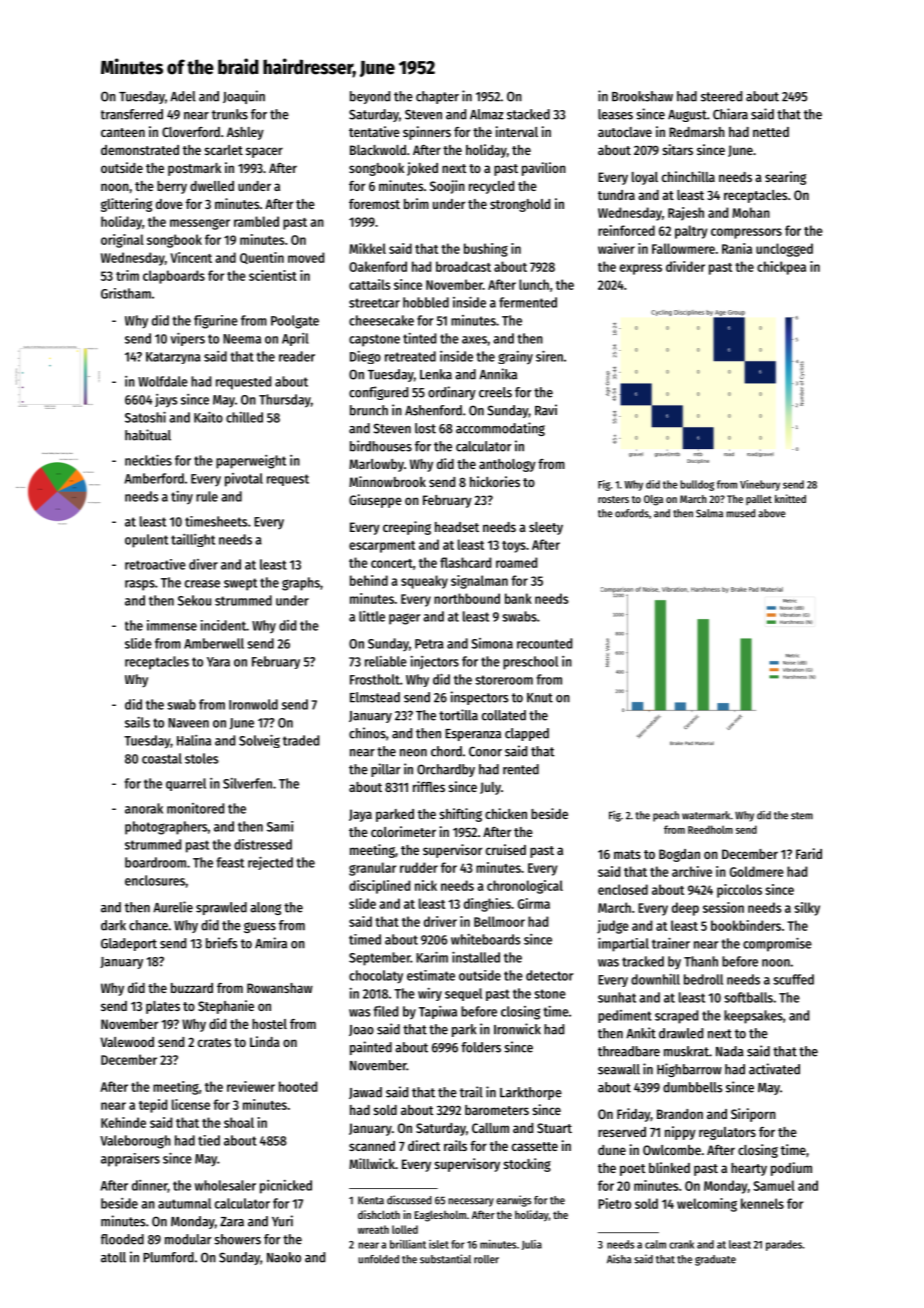  Describe the element at coordinates (437, 97) in the screenshot. I see `chapter` at that location.
